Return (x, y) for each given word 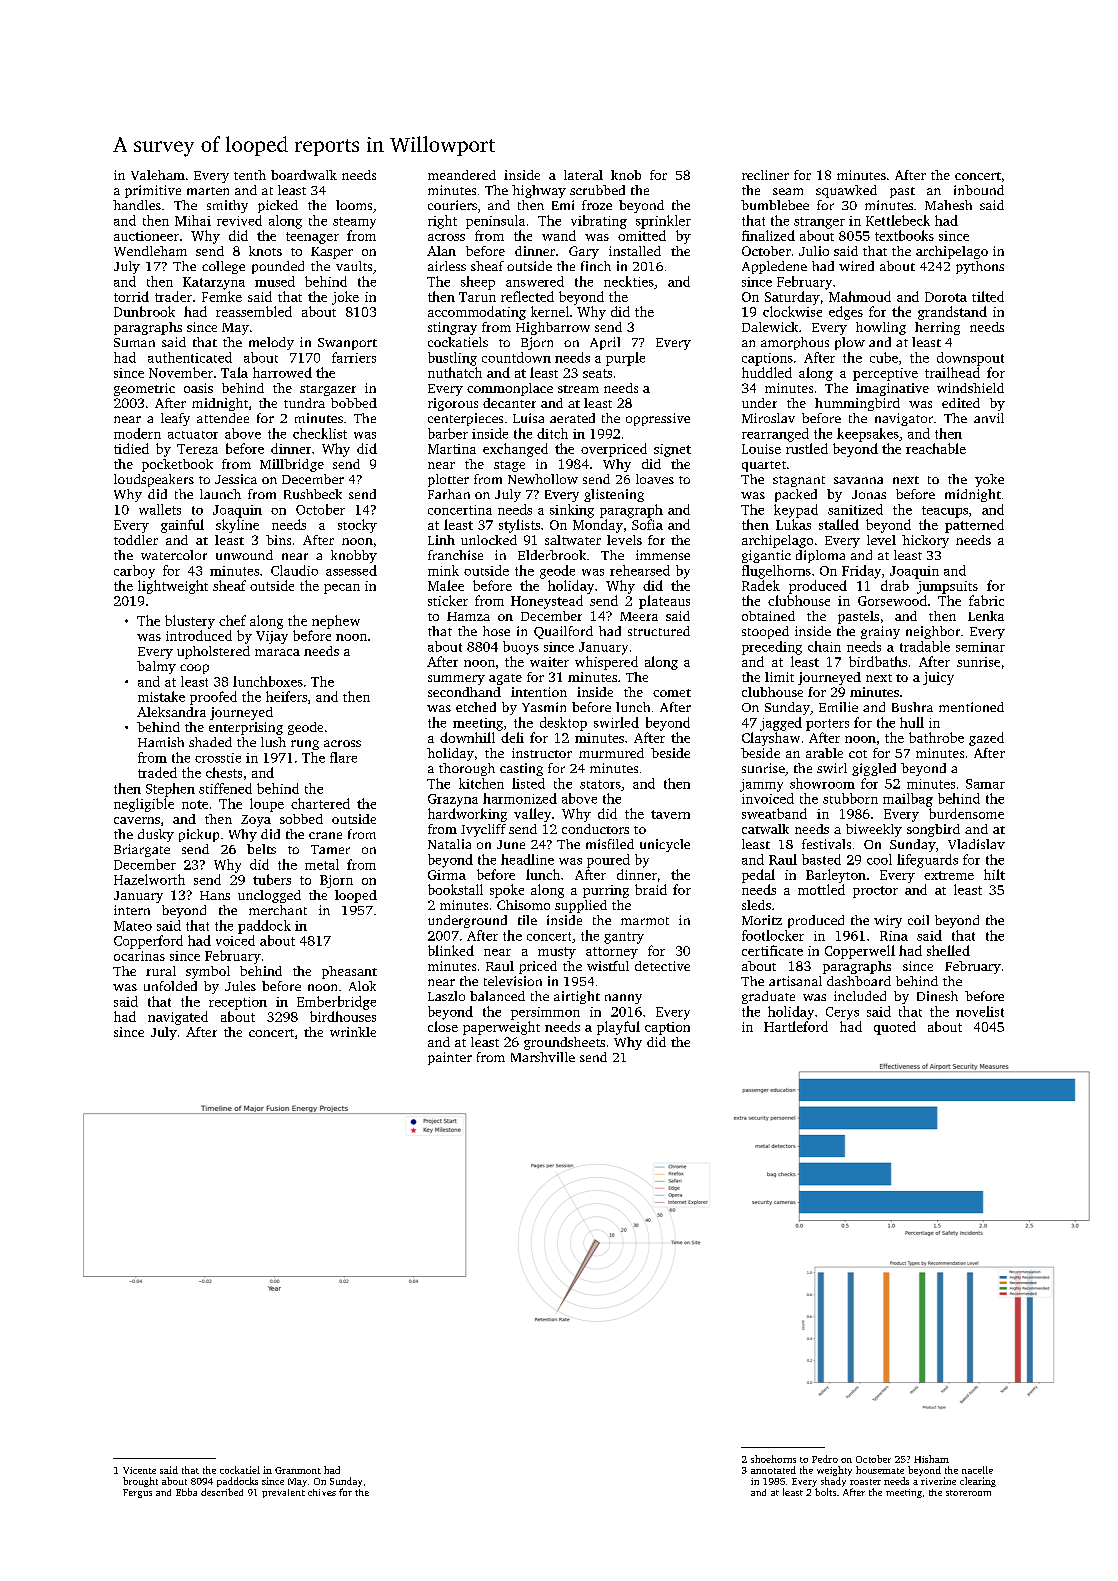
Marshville (543, 1057)
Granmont (298, 1470)
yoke (989, 480)
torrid (131, 296)
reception (238, 1003)
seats (597, 373)
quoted (895, 1028)
